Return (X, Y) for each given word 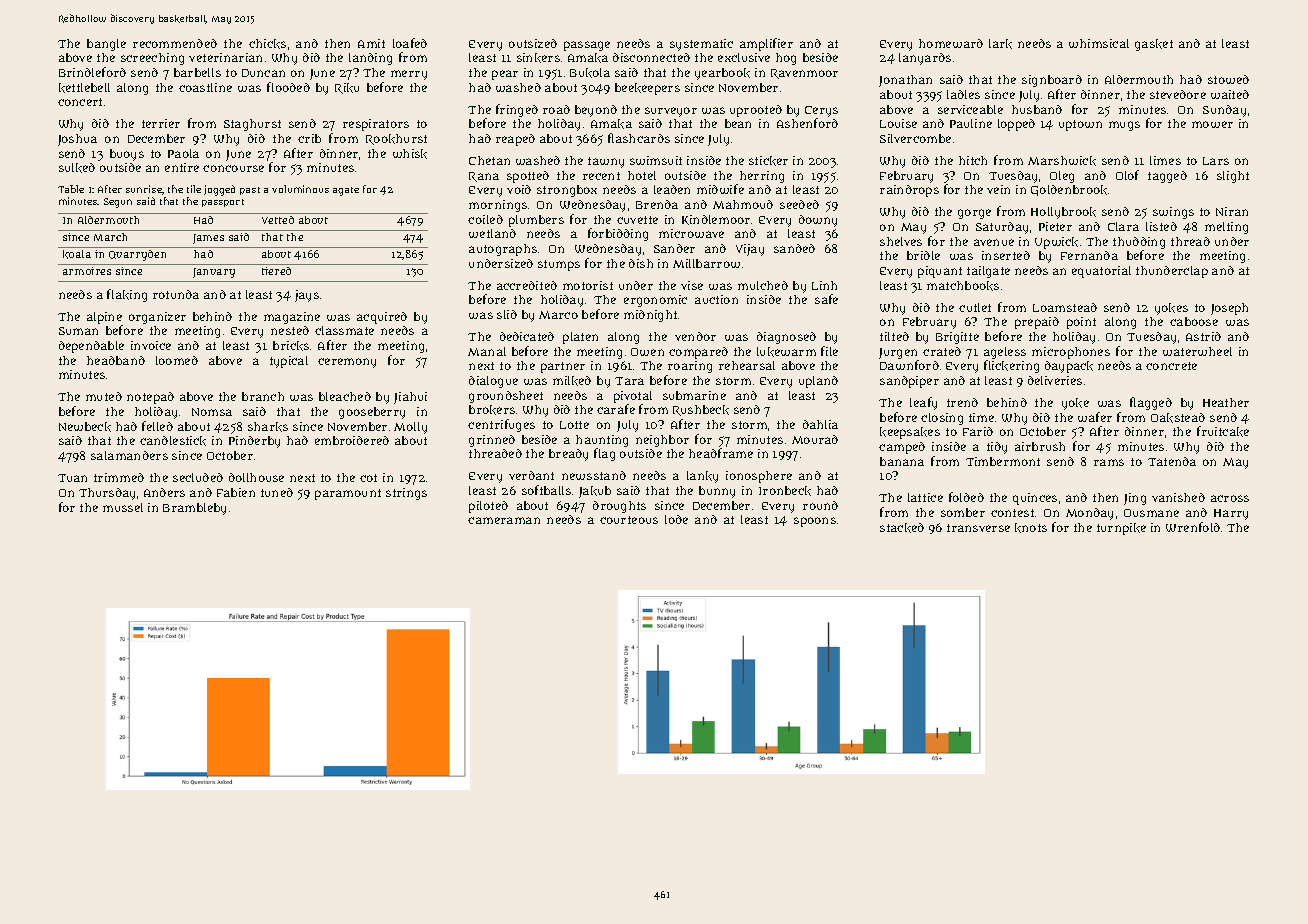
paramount (348, 494)
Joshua (77, 140)
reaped (515, 140)
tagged (1167, 177)
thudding (1139, 243)
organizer (157, 318)
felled (157, 426)
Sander (674, 248)
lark (1000, 44)
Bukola (590, 73)
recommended (175, 43)
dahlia (820, 424)
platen (580, 338)
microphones (1071, 353)
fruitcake (1223, 431)
